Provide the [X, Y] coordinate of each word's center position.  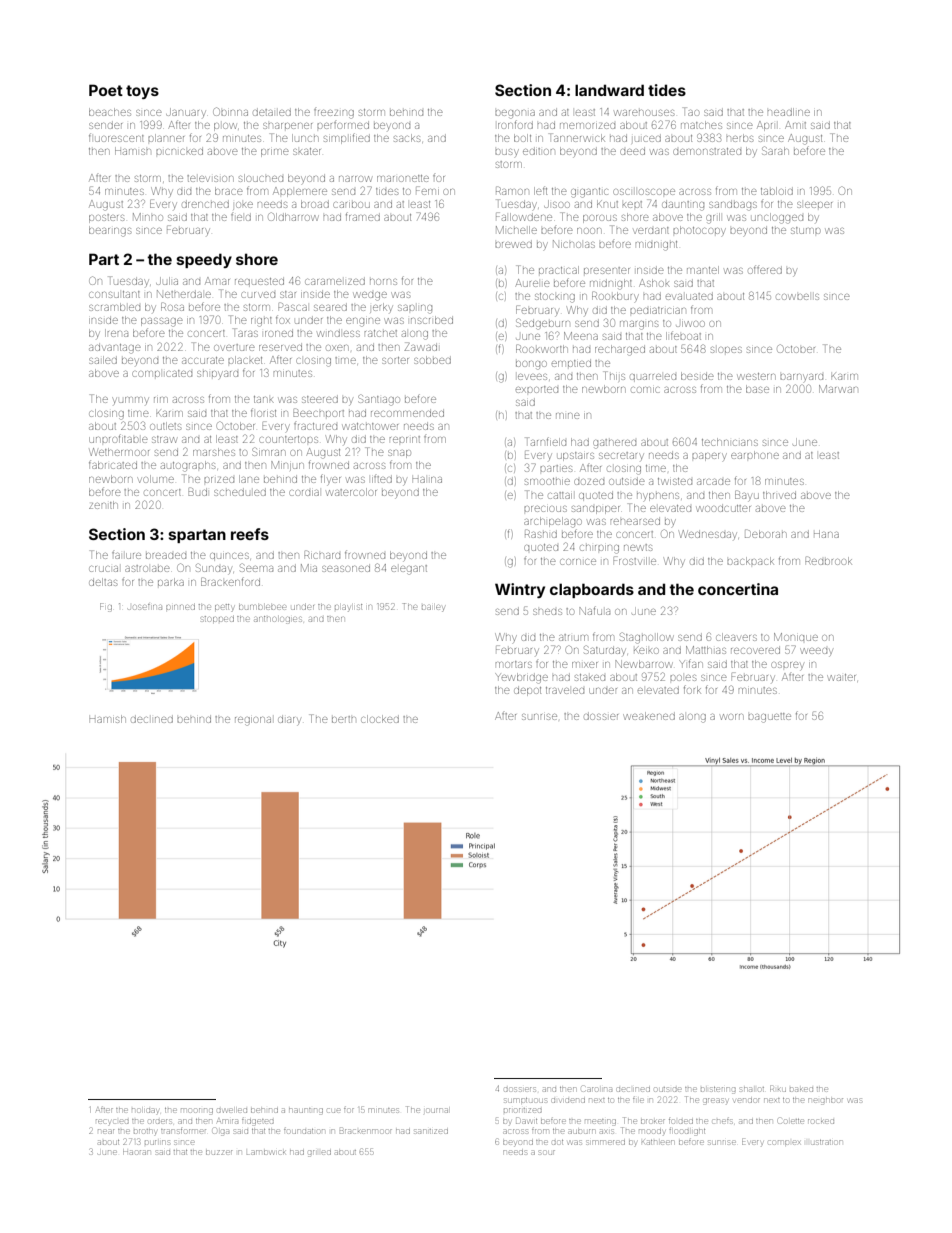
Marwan [838, 389]
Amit [795, 125]
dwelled [232, 1110]
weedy [816, 652]
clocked [380, 719]
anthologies [278, 620]
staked [590, 677]
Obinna [230, 111]
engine [363, 322]
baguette [769, 718]
